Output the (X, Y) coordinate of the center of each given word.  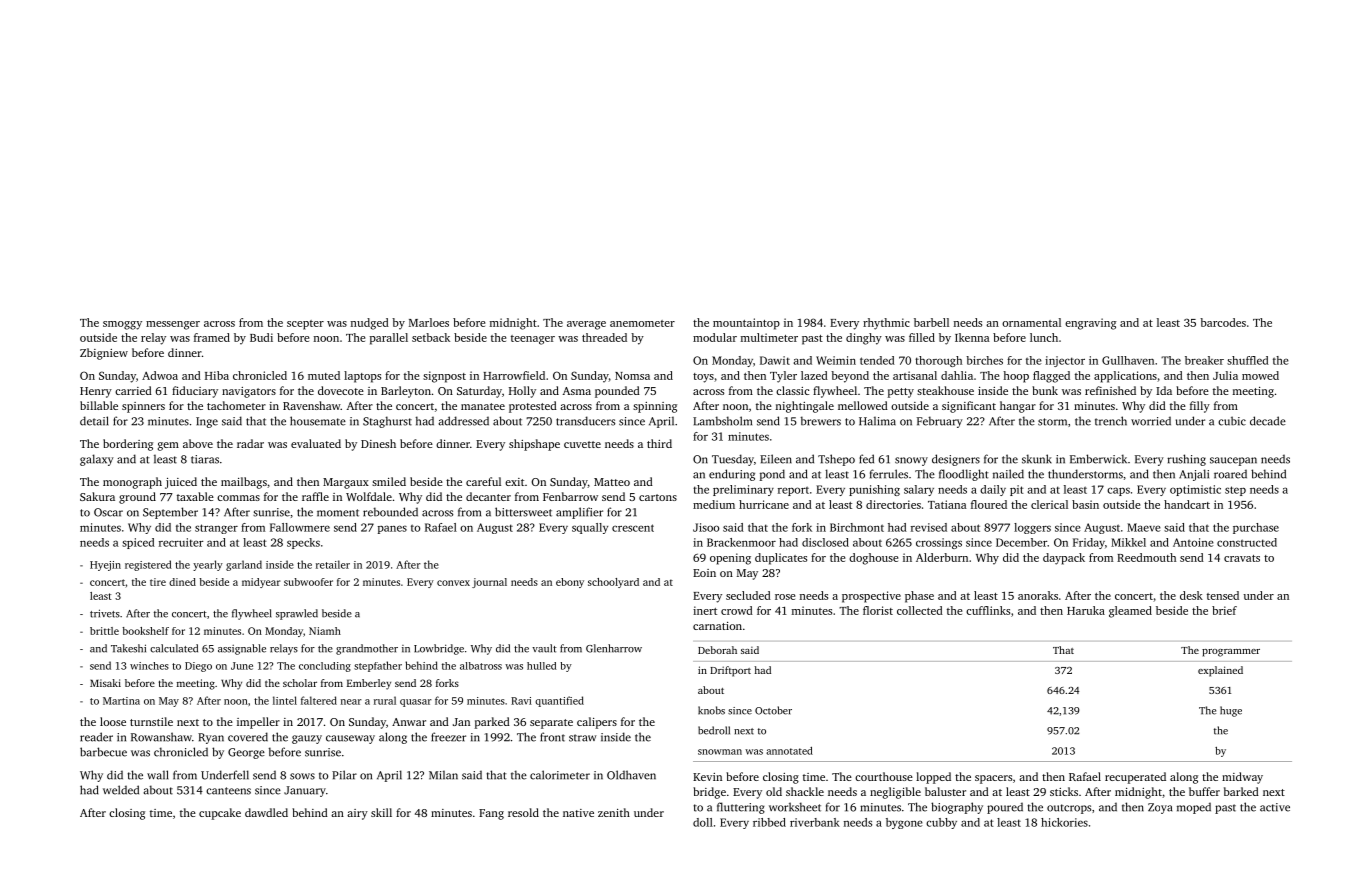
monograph (132, 483)
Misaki (105, 683)
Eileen (776, 459)
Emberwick (1098, 459)
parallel (389, 339)
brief (1224, 610)
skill (381, 812)
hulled (542, 666)
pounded (617, 392)
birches (984, 360)
